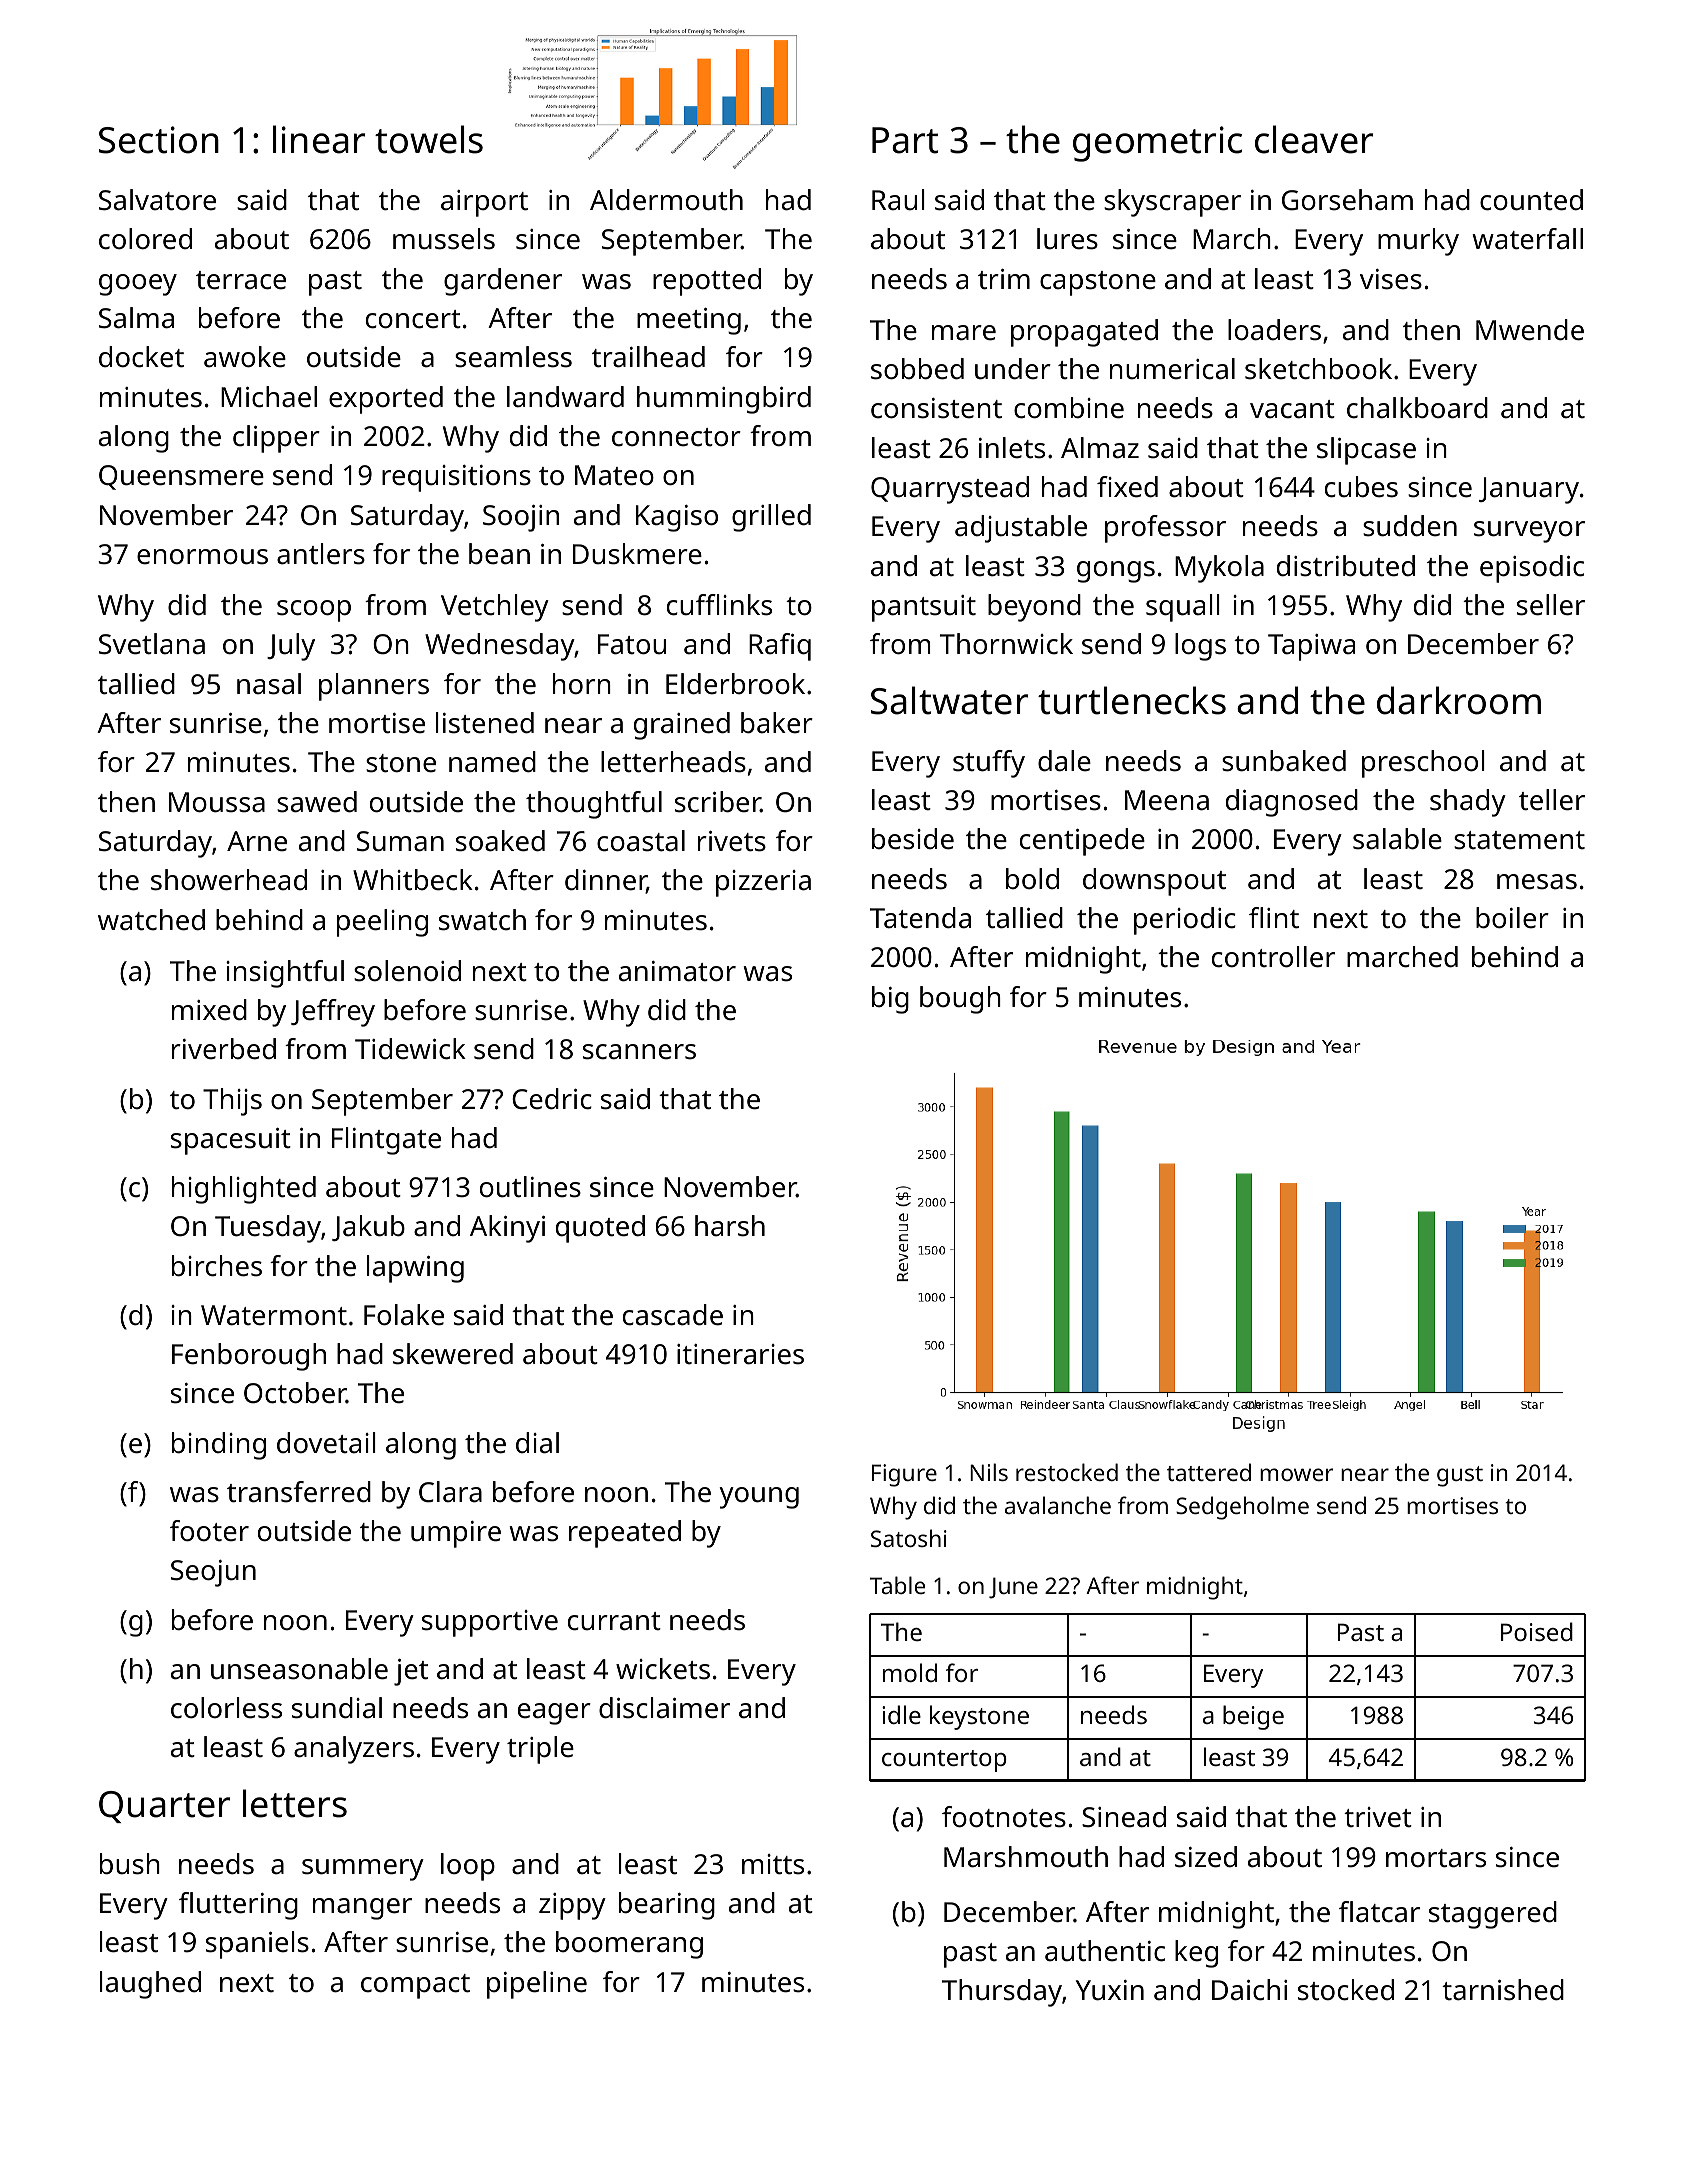 The width and height of the image is (1683, 2178). What do you see at coordinates (629, 1945) in the image?
I see `boomerang` at bounding box center [629, 1945].
